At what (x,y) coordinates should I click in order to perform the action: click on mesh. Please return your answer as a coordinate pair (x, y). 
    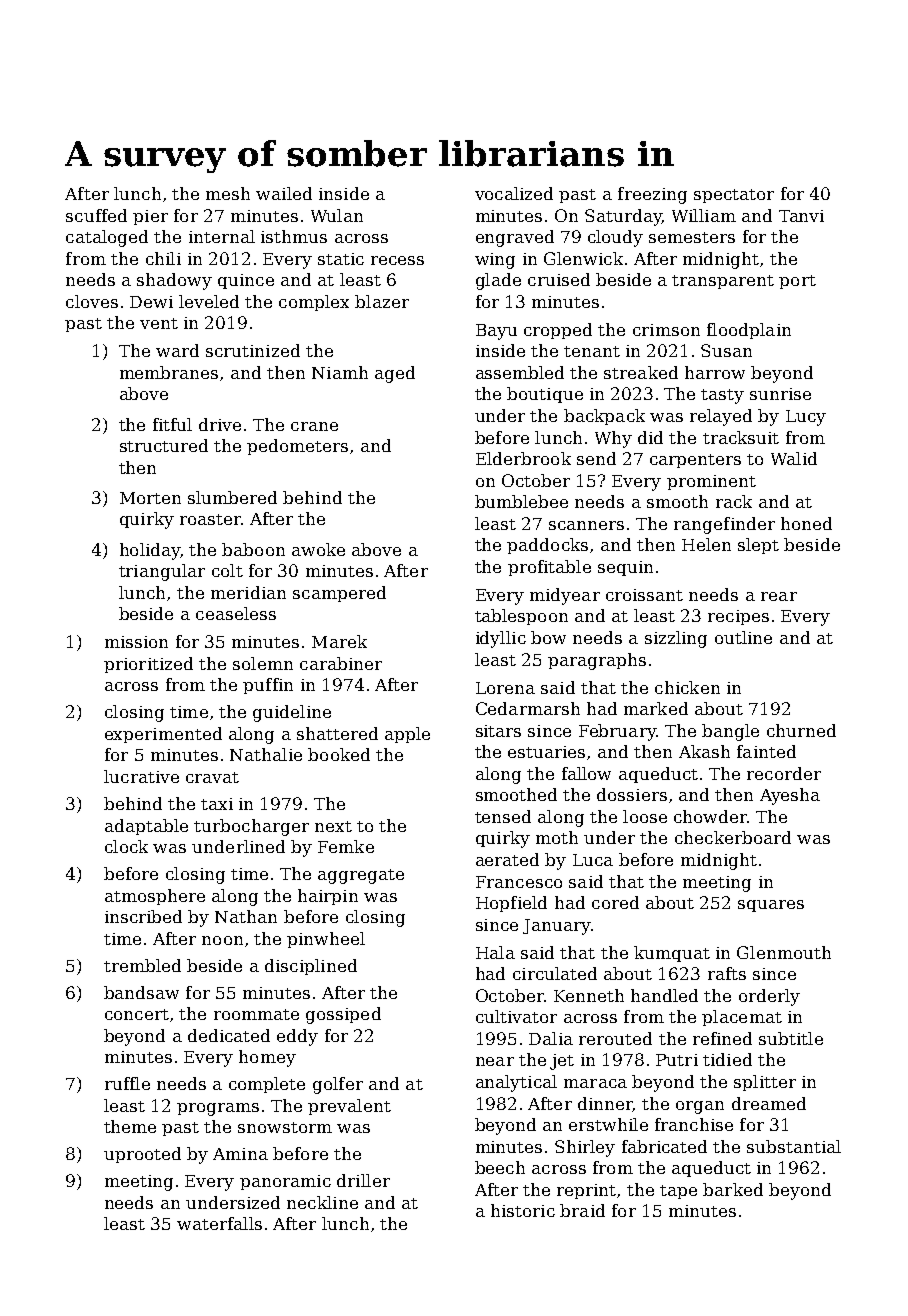
    Looking at the image, I should click on (228, 193).
